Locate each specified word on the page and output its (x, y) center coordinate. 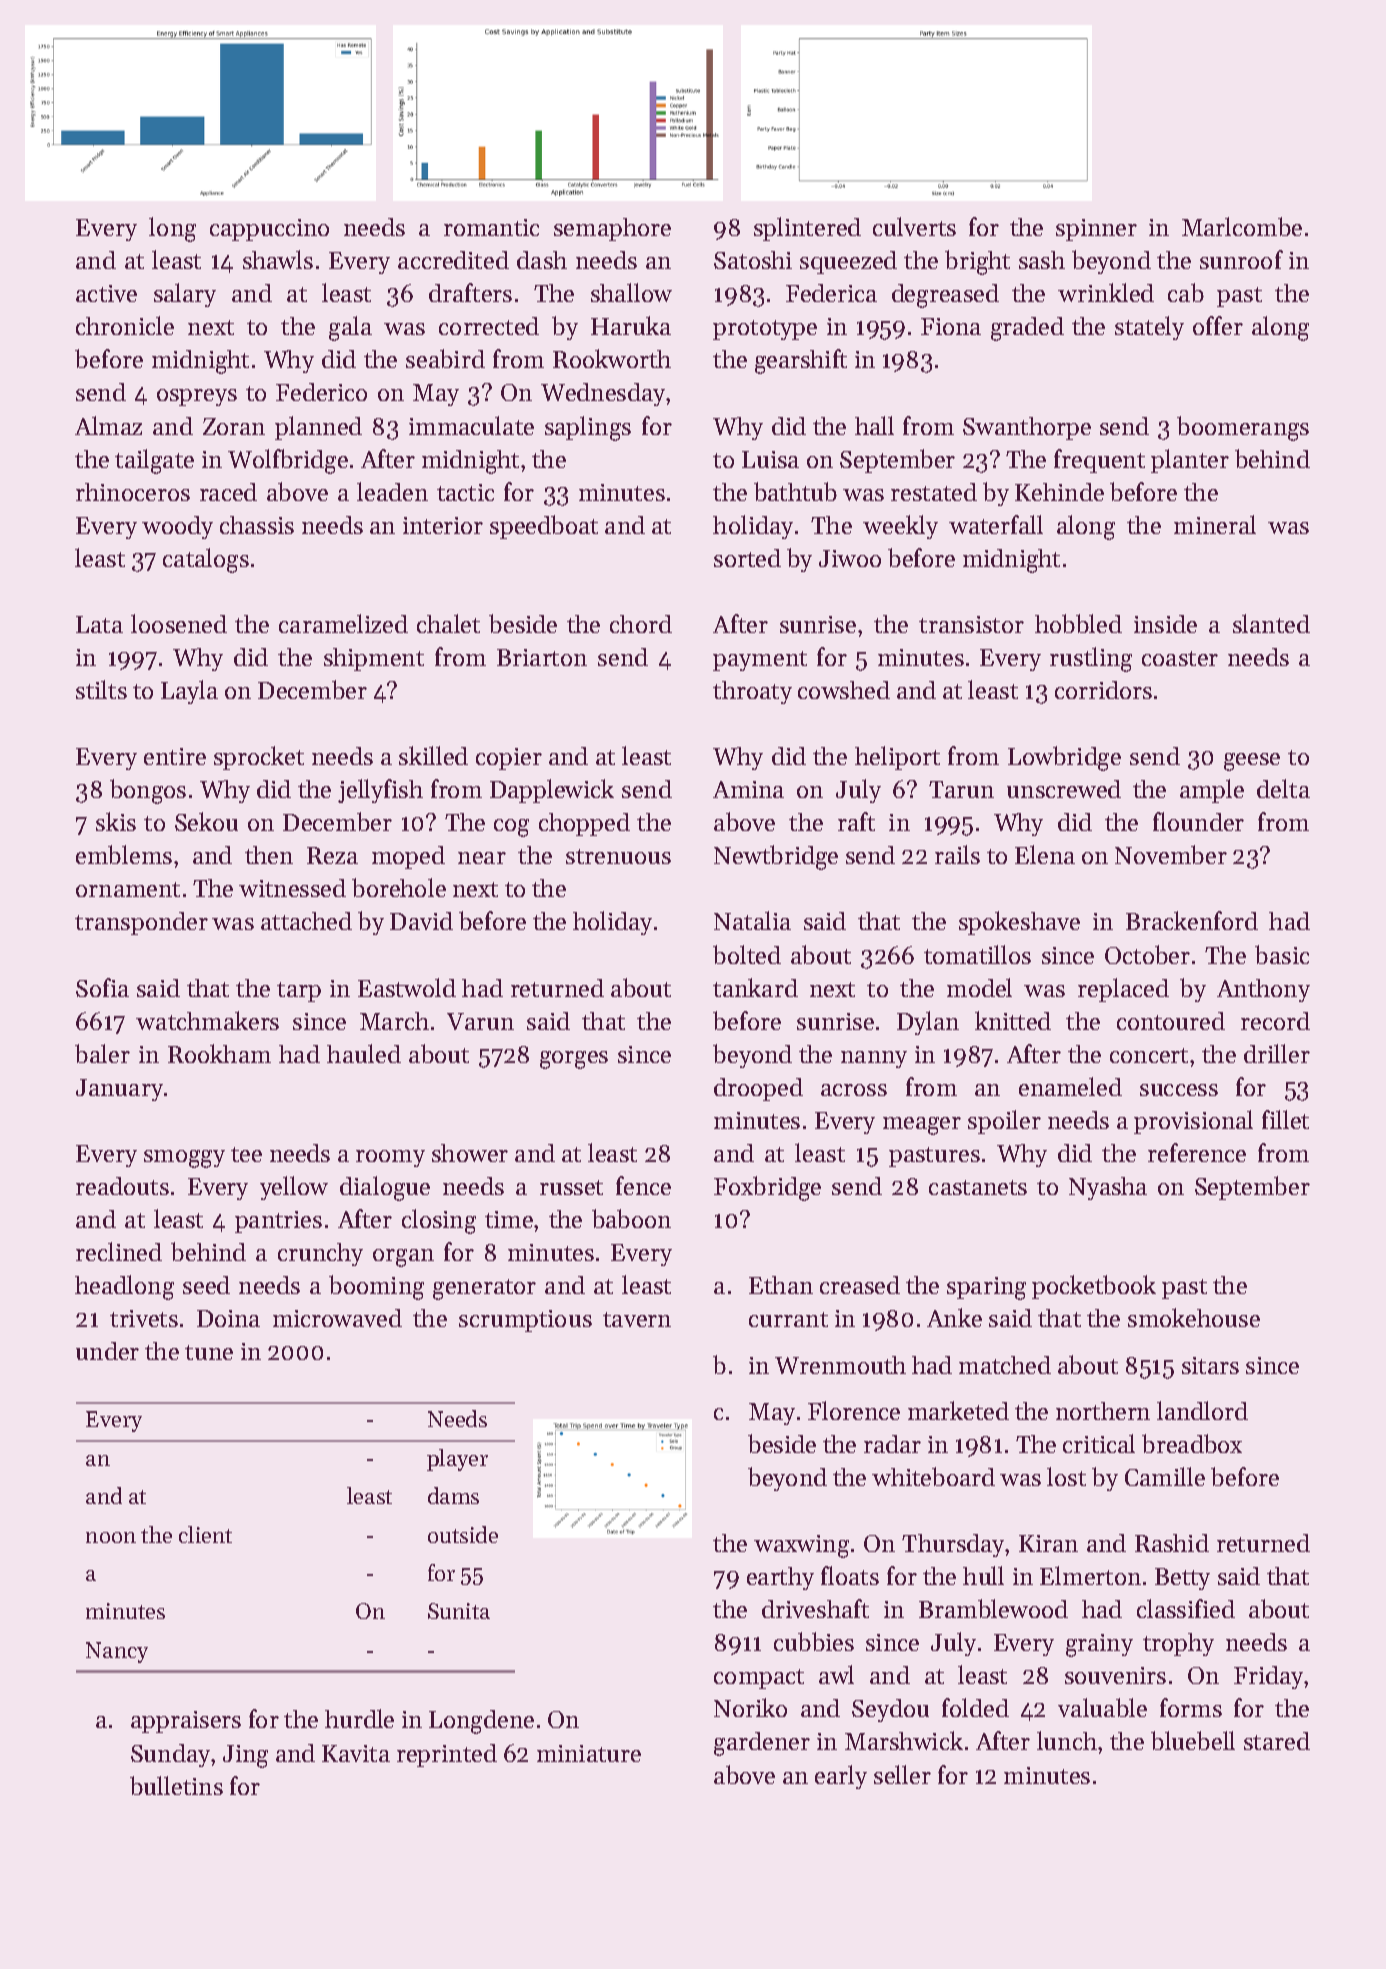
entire (175, 756)
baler (102, 1053)
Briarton (542, 657)
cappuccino (269, 230)
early (841, 1777)
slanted (1271, 623)
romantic (491, 227)
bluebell (1193, 1740)
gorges (574, 1060)
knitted (1013, 1020)
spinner (1096, 230)
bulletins (176, 1785)
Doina (228, 1318)
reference (1197, 1152)
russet (571, 1187)
